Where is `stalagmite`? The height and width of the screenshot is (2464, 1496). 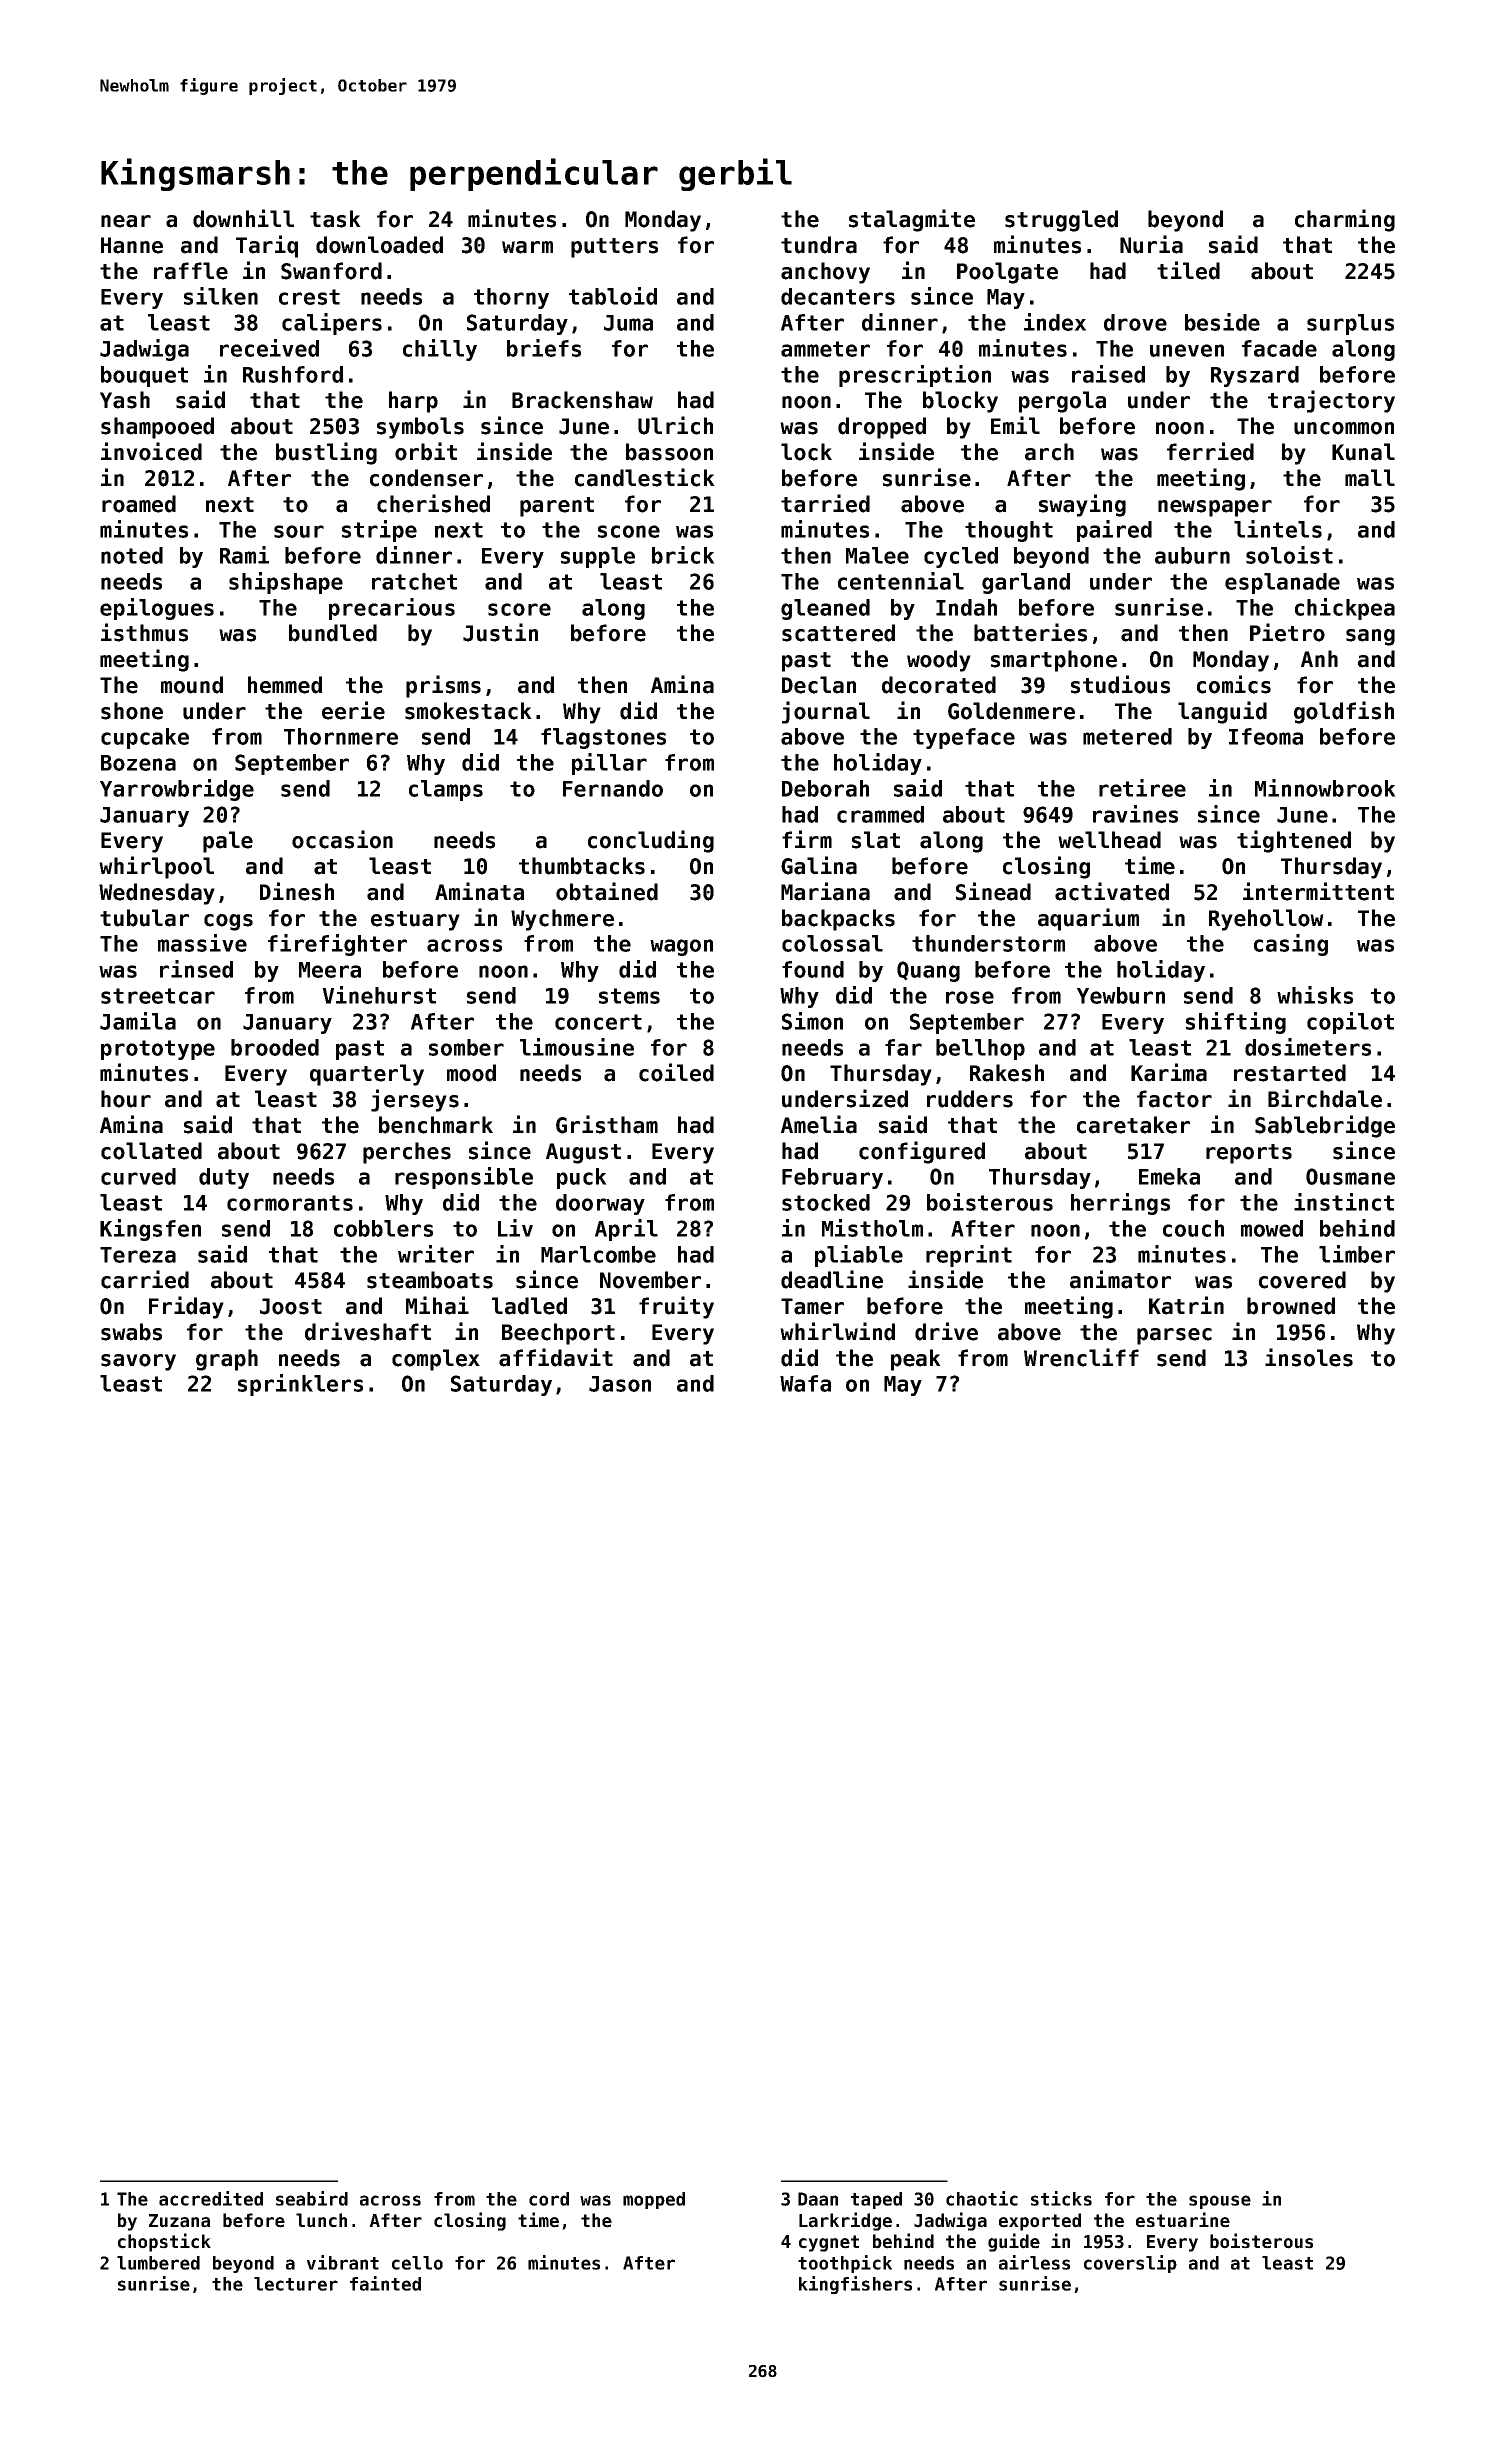
stalagmite is located at coordinates (912, 220).
